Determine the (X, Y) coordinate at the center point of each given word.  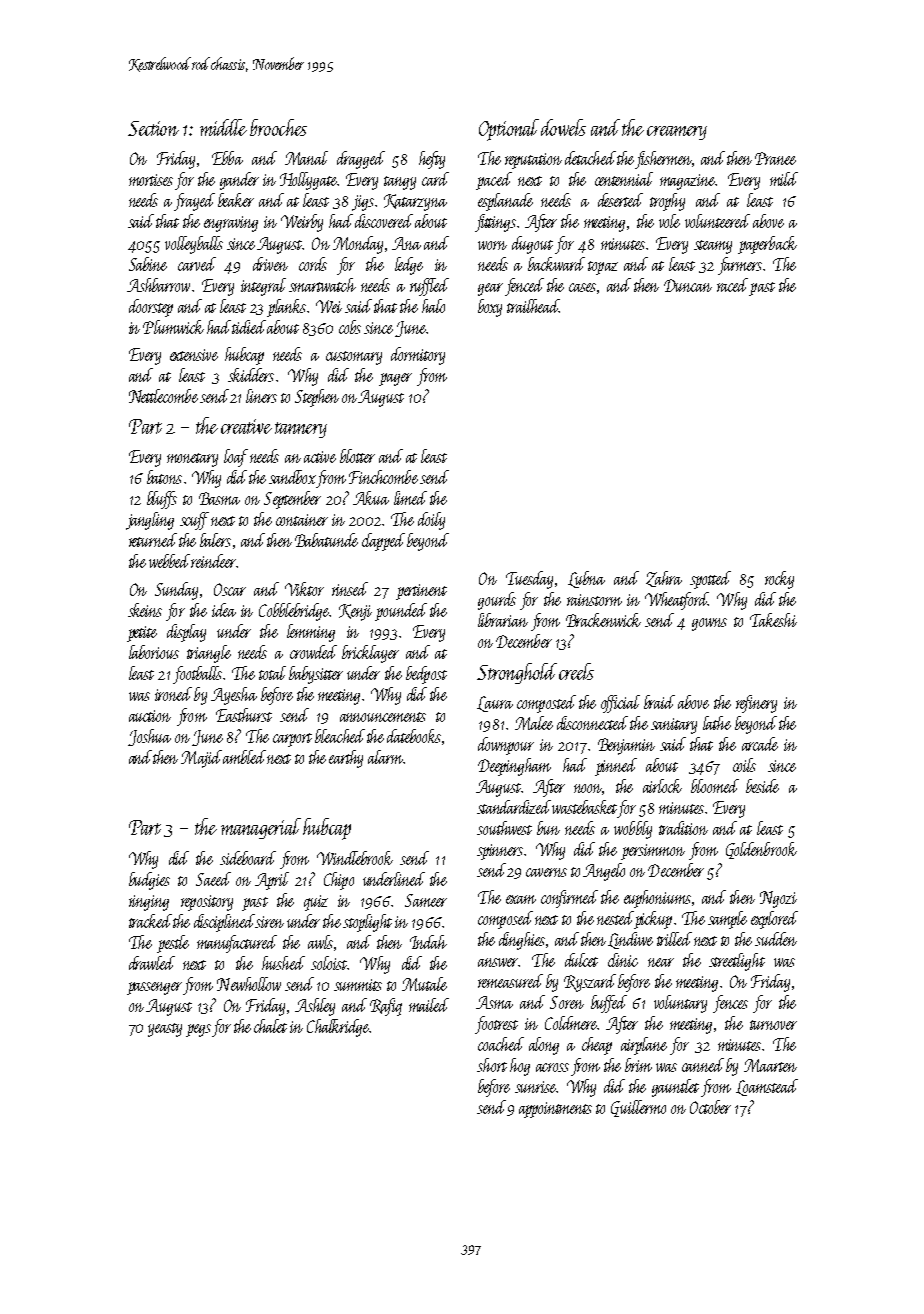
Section (153, 128)
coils (744, 765)
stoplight (367, 923)
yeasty (165, 1030)
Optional (509, 130)
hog (520, 1067)
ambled (244, 757)
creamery (677, 133)
